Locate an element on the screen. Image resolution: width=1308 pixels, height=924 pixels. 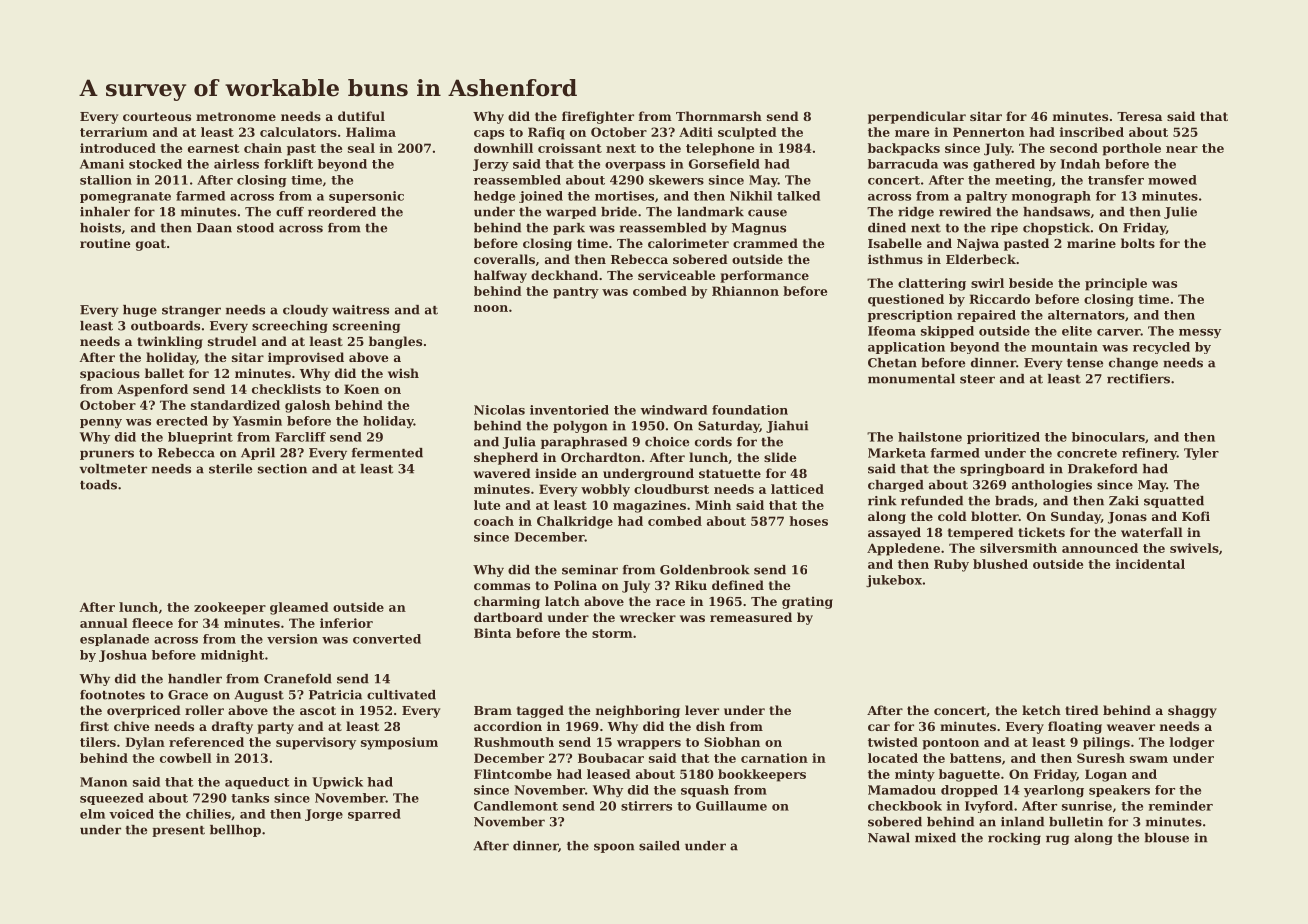
courteous is located at coordinates (157, 116).
